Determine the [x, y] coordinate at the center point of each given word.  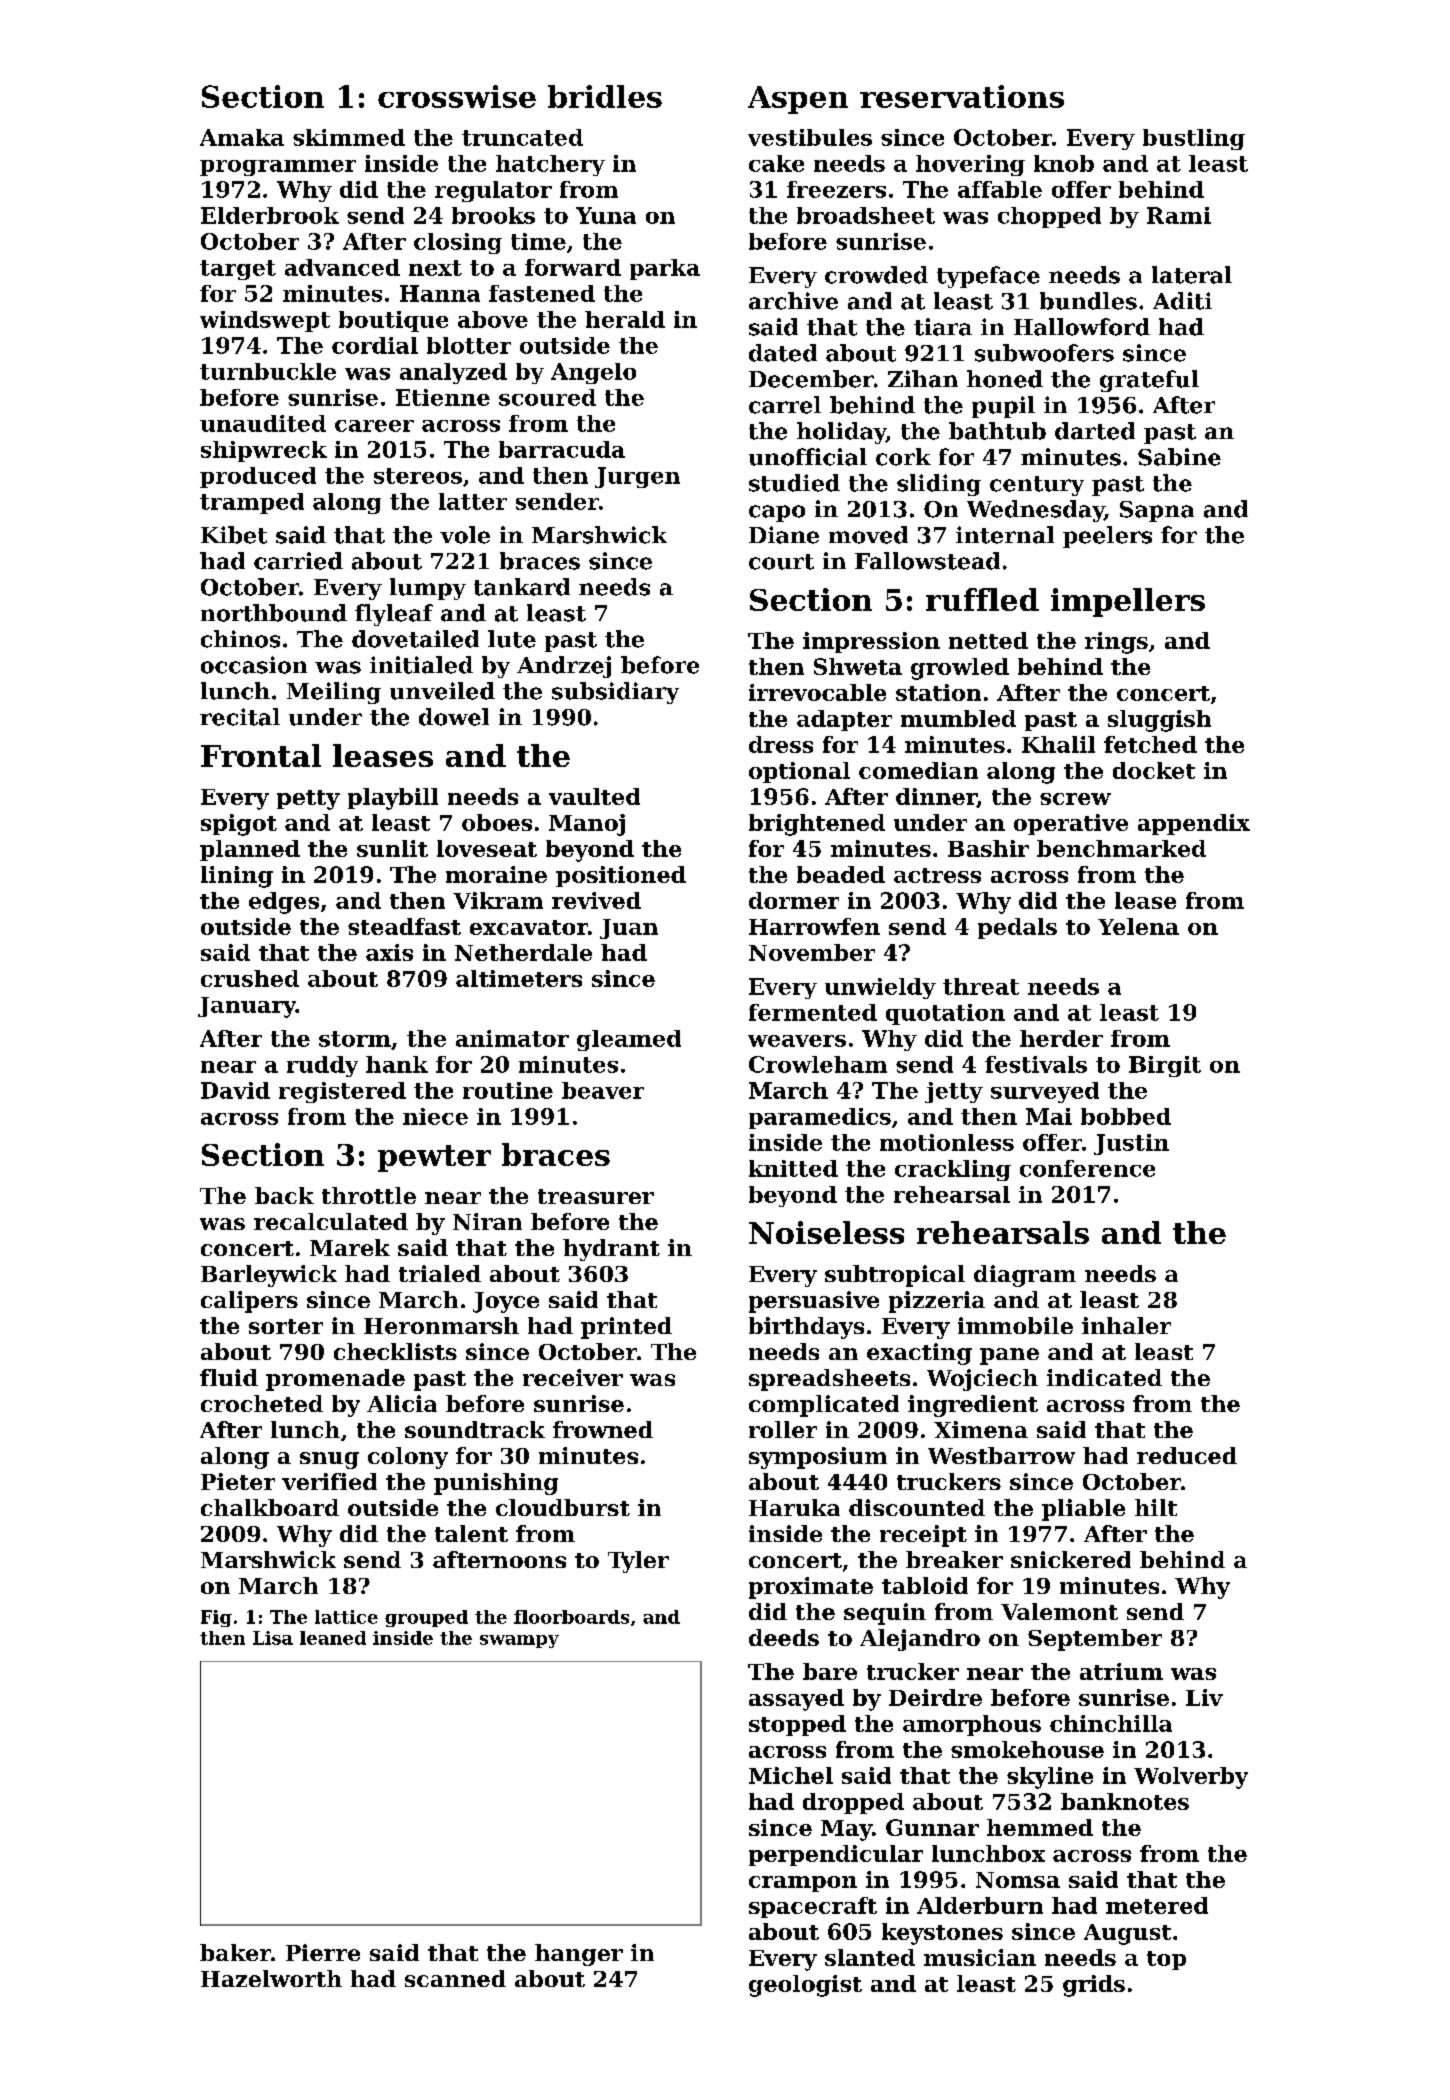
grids [1094, 1986]
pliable [1083, 1510]
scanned [455, 1978]
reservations [962, 96]
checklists [395, 1351]
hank [397, 1064]
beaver [603, 1090]
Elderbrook [270, 215]
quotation [945, 1014]
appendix [1194, 824]
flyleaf [394, 615]
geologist [805, 1986]
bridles [605, 96]
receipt [923, 1536]
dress [781, 744]
